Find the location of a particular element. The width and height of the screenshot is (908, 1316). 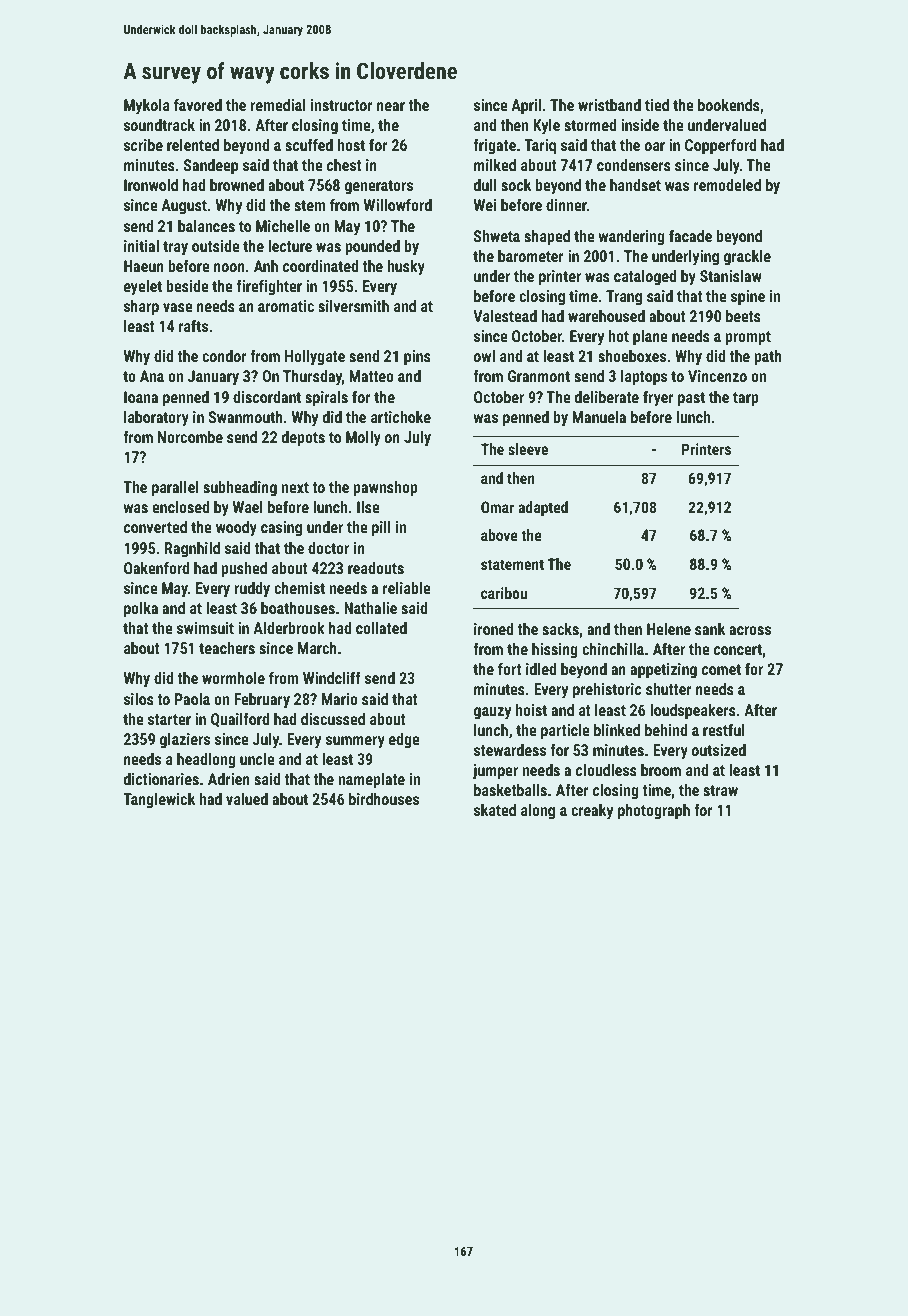

bookends is located at coordinates (729, 105).
